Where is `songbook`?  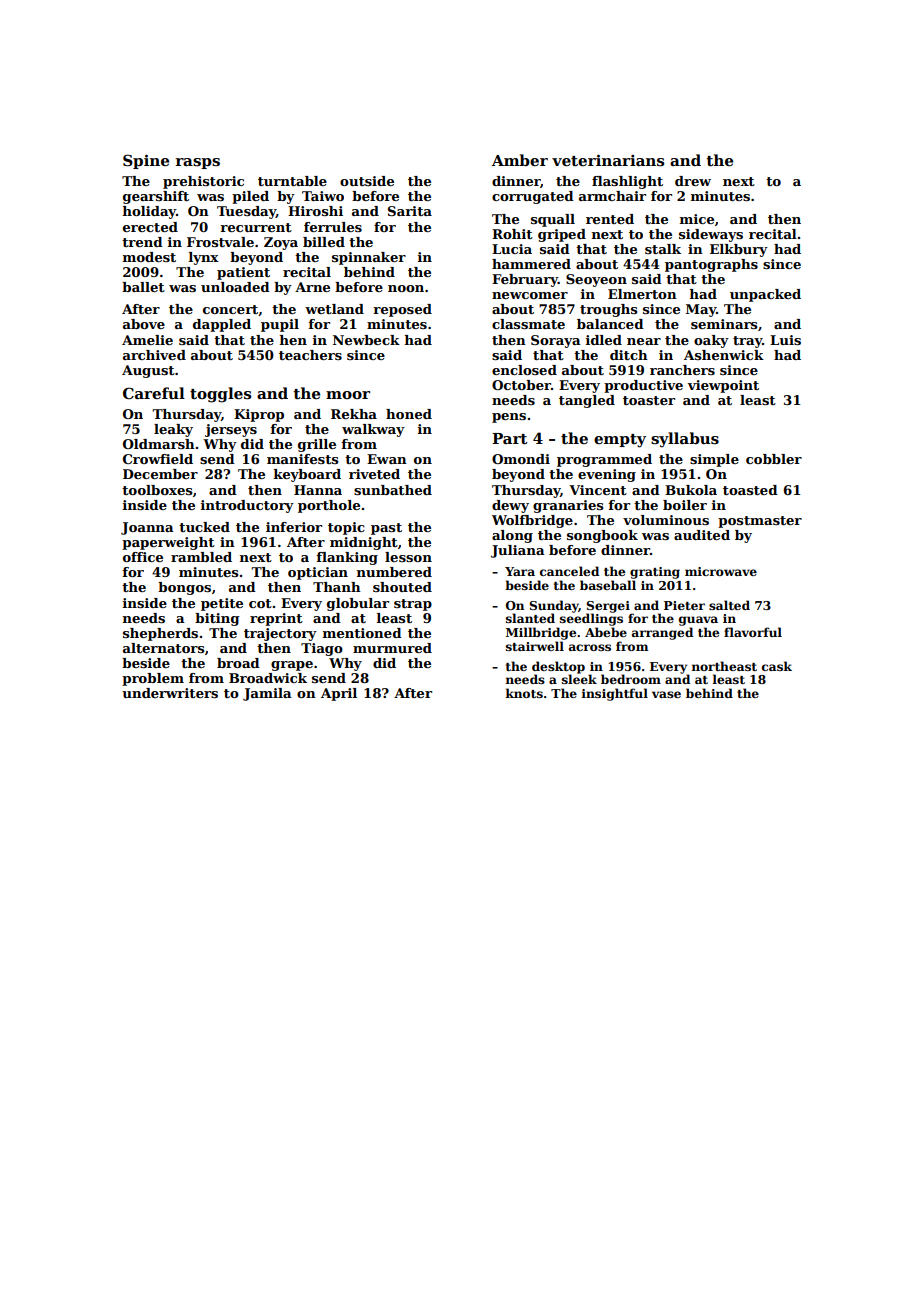
songbook is located at coordinates (602, 536).
